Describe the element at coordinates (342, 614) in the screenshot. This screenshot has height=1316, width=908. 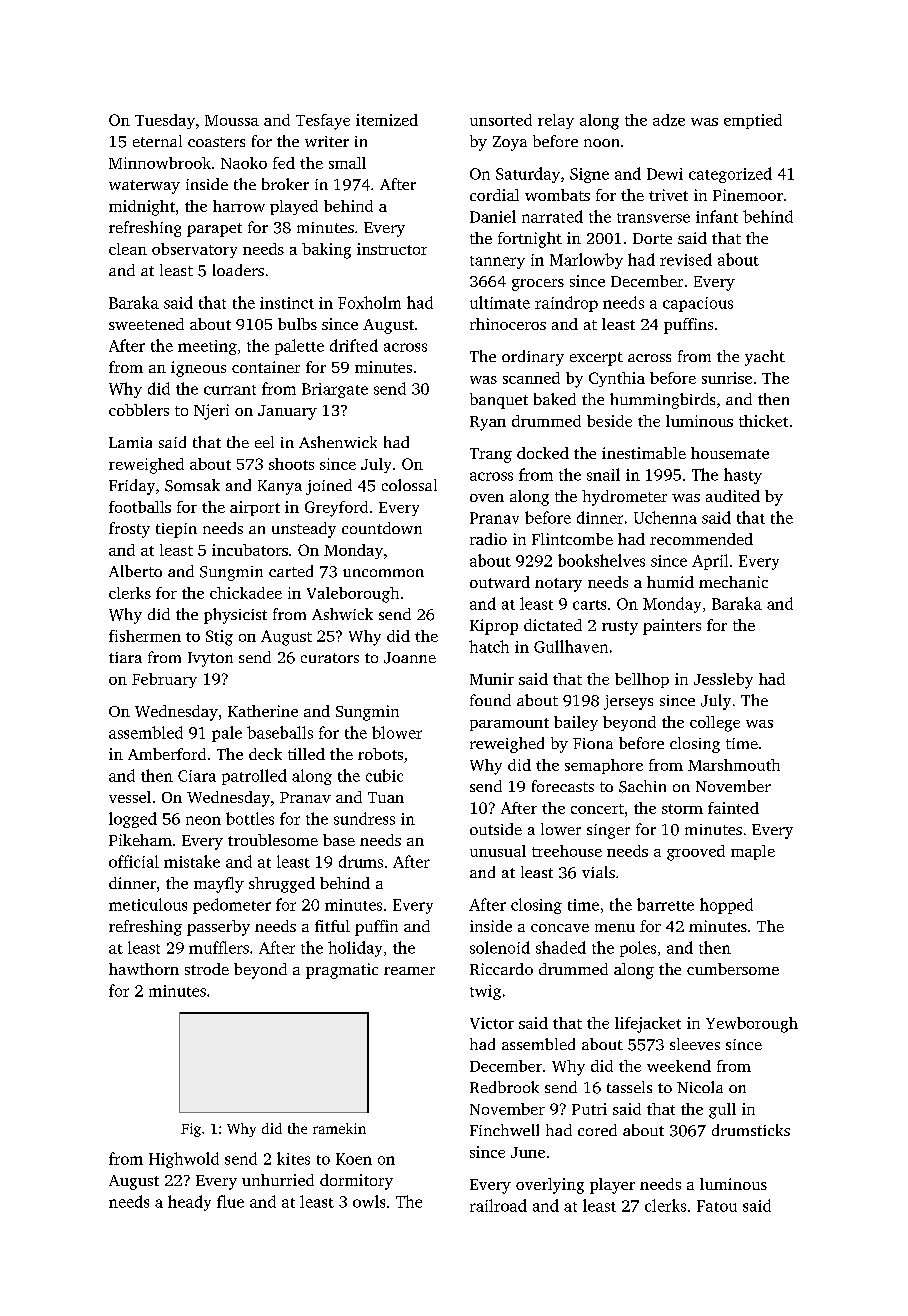
I see `Ashwick` at that location.
